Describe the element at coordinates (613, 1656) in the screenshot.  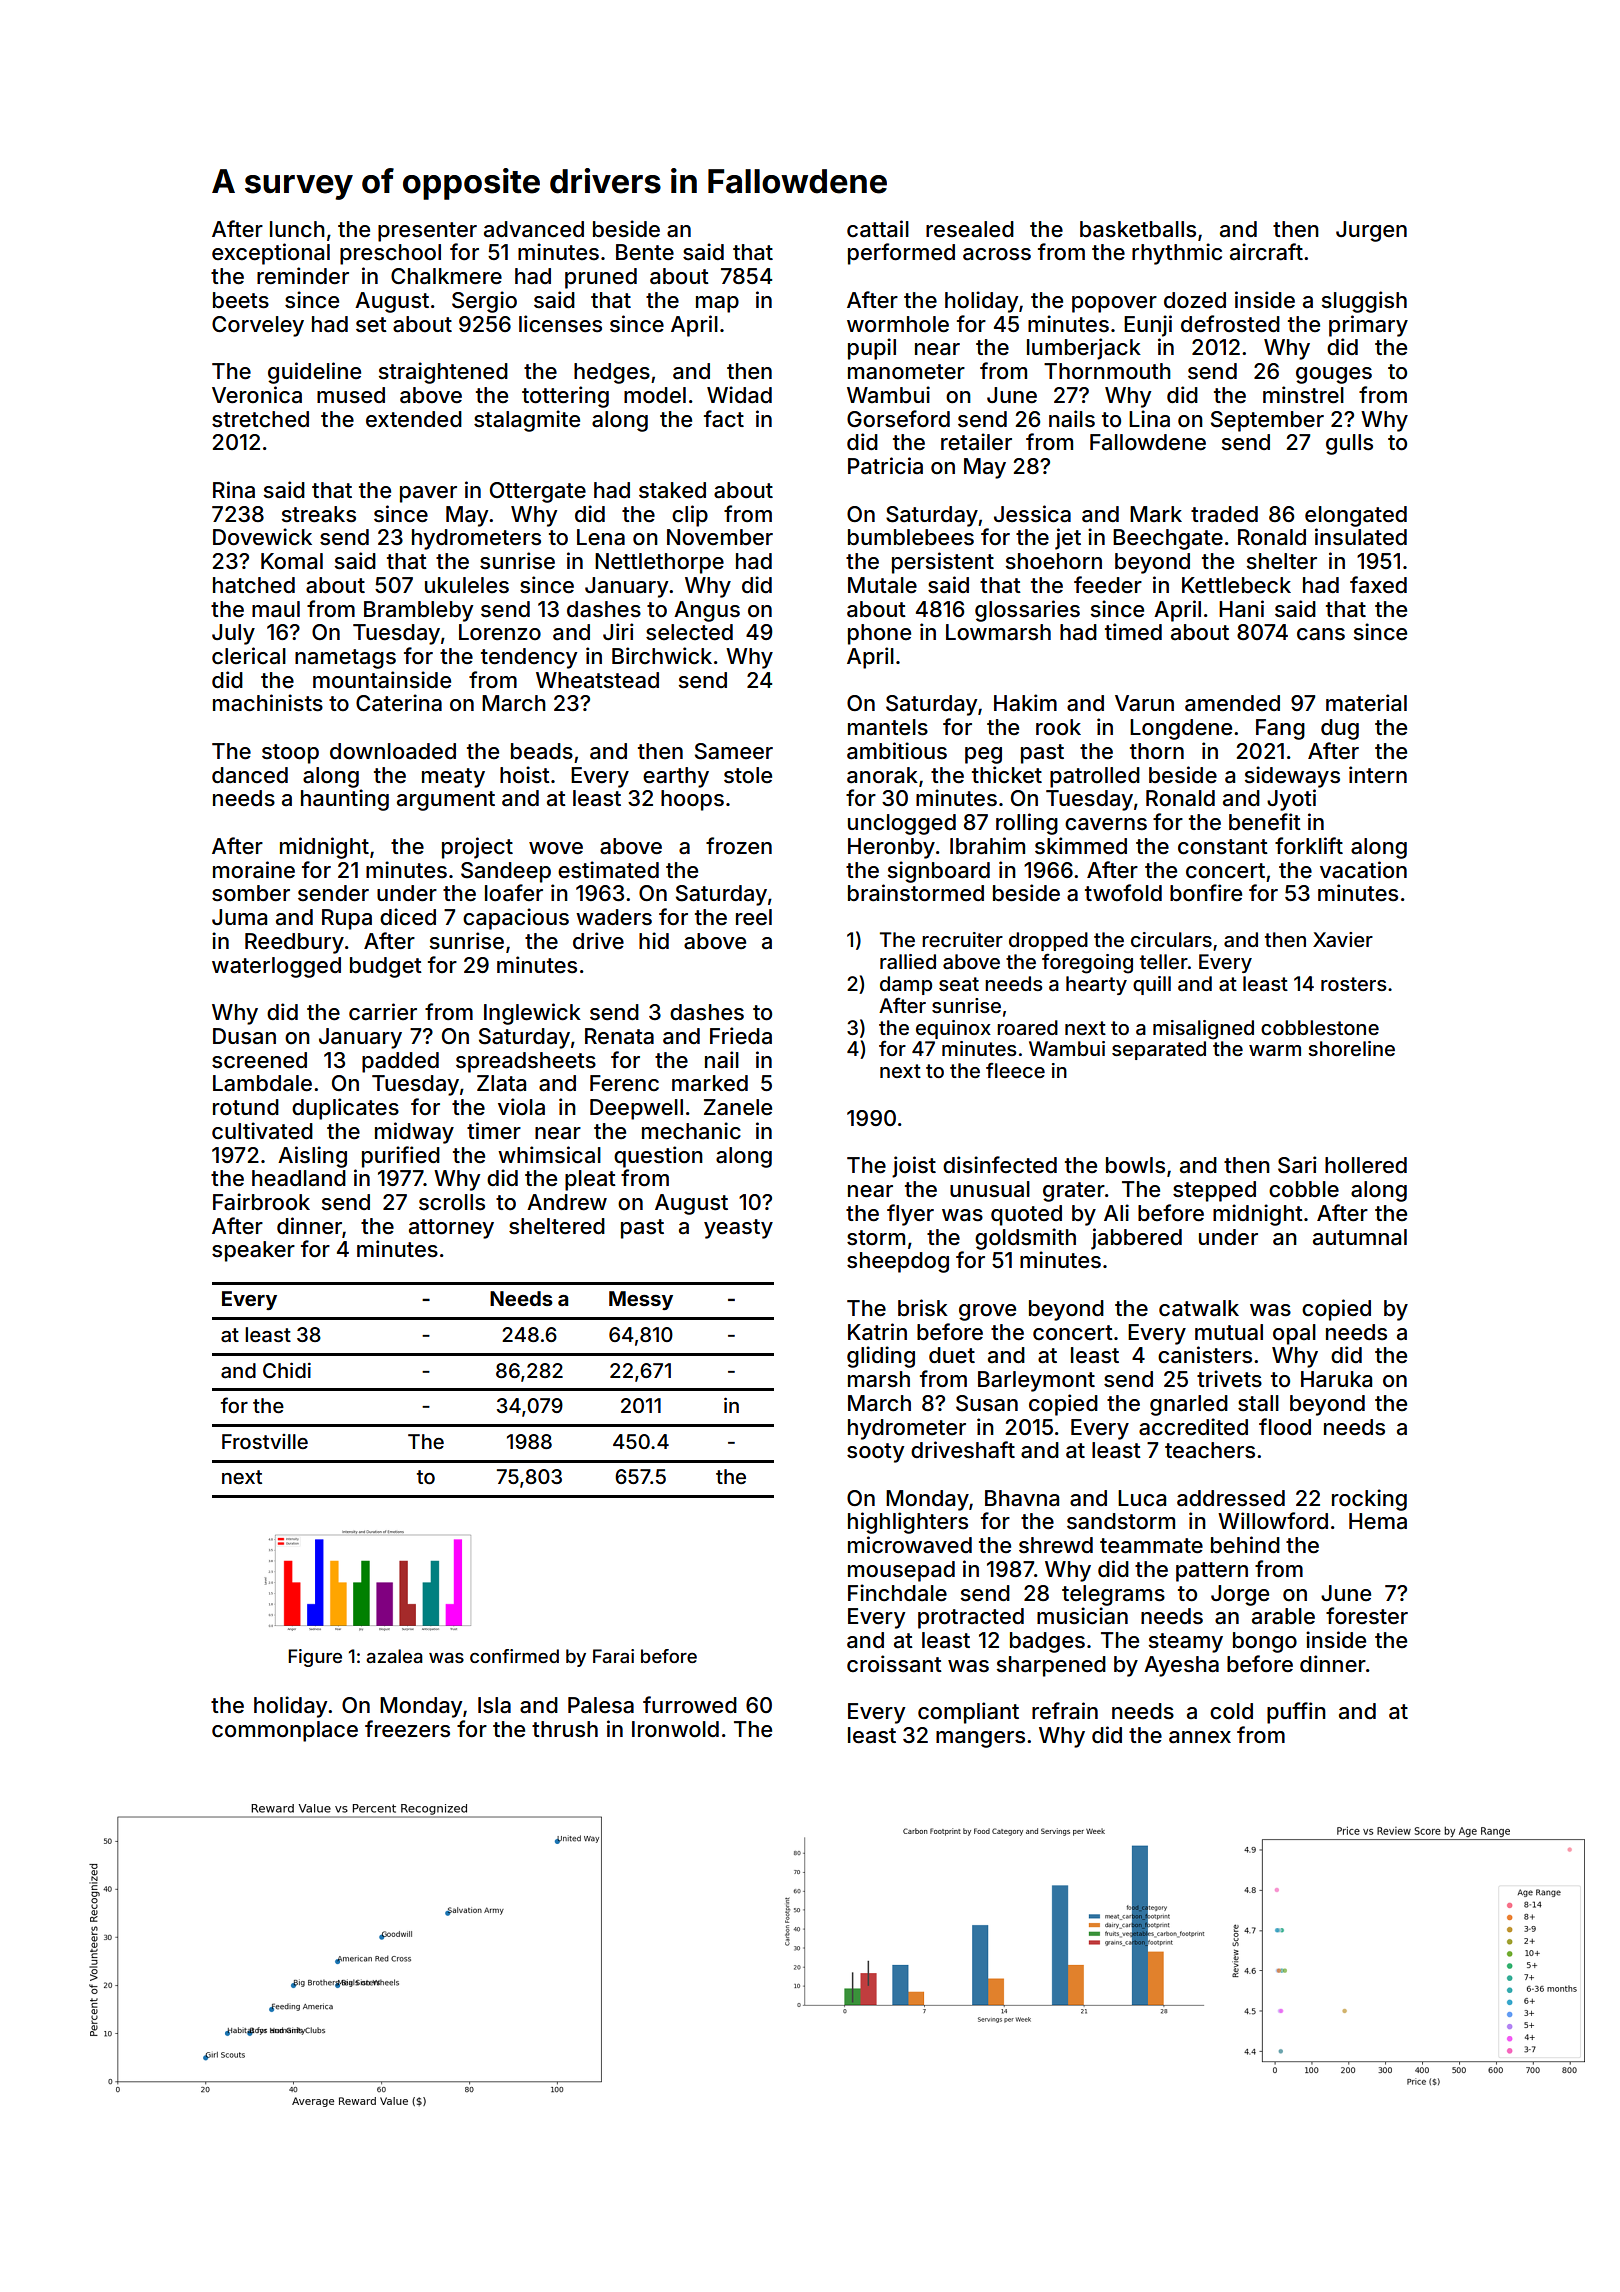
I see `Farai` at that location.
